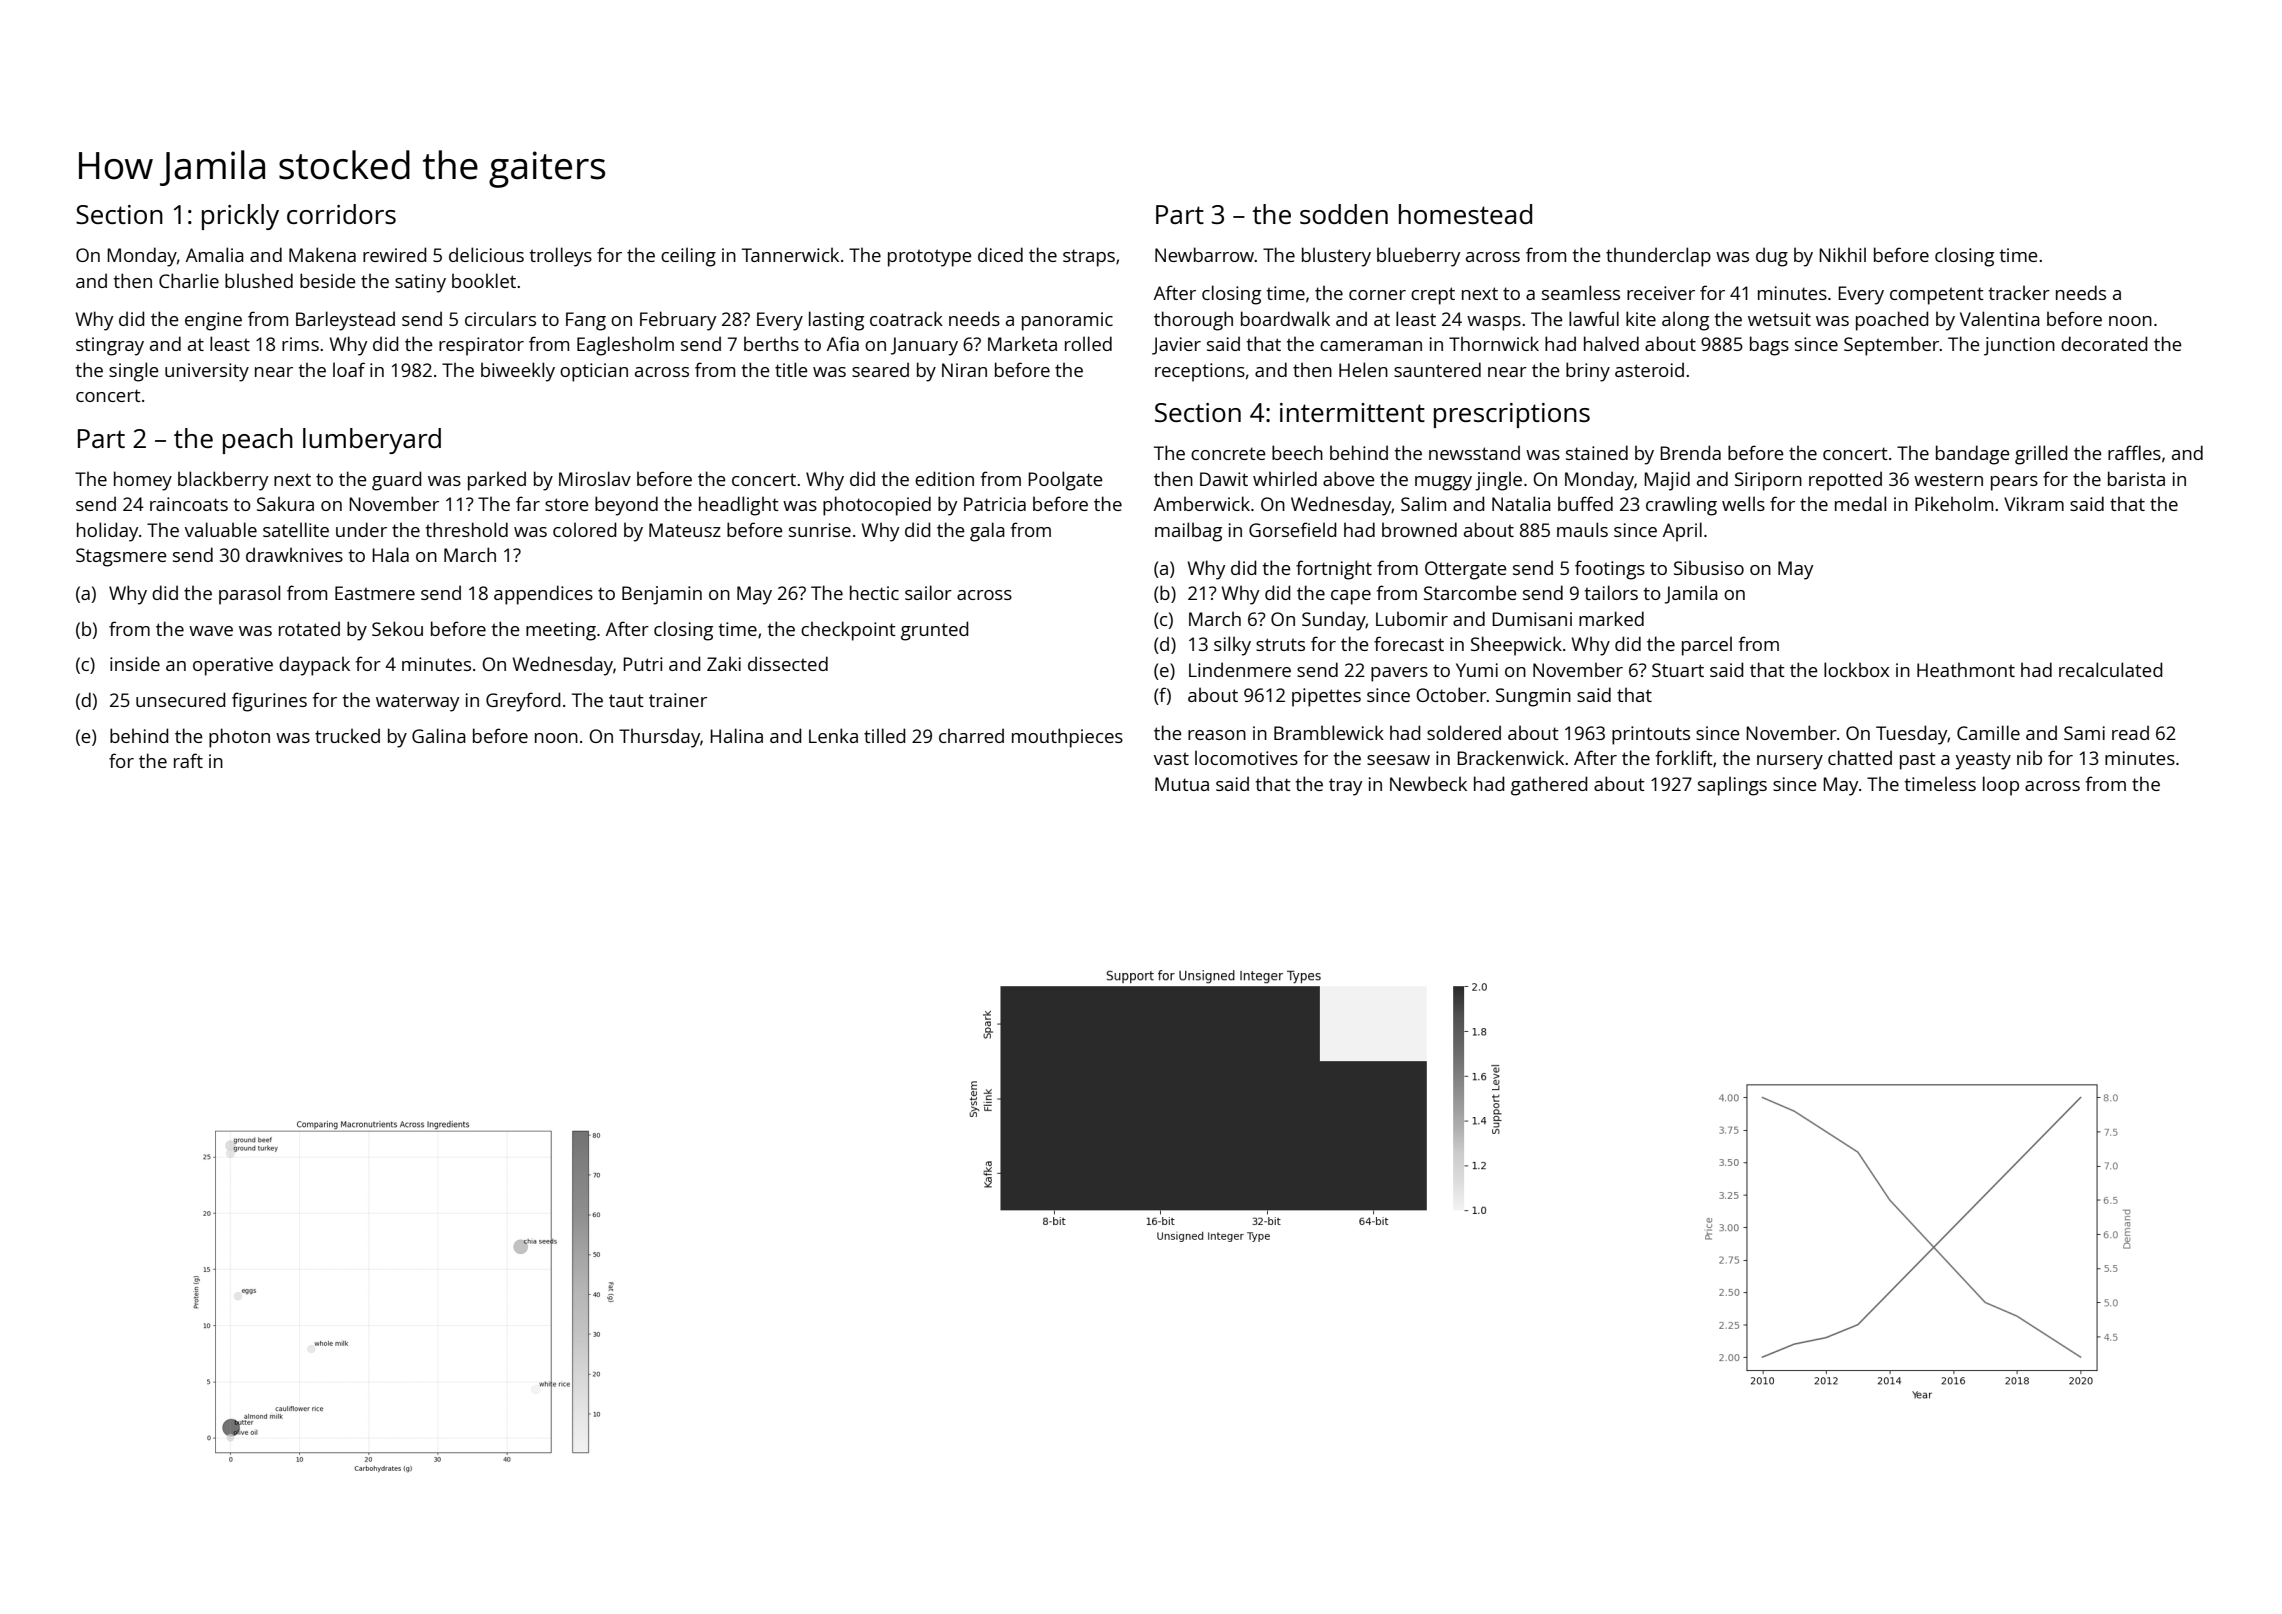 The width and height of the screenshot is (2282, 1614). Describe the element at coordinates (2136, 478) in the screenshot. I see `barista` at that location.
